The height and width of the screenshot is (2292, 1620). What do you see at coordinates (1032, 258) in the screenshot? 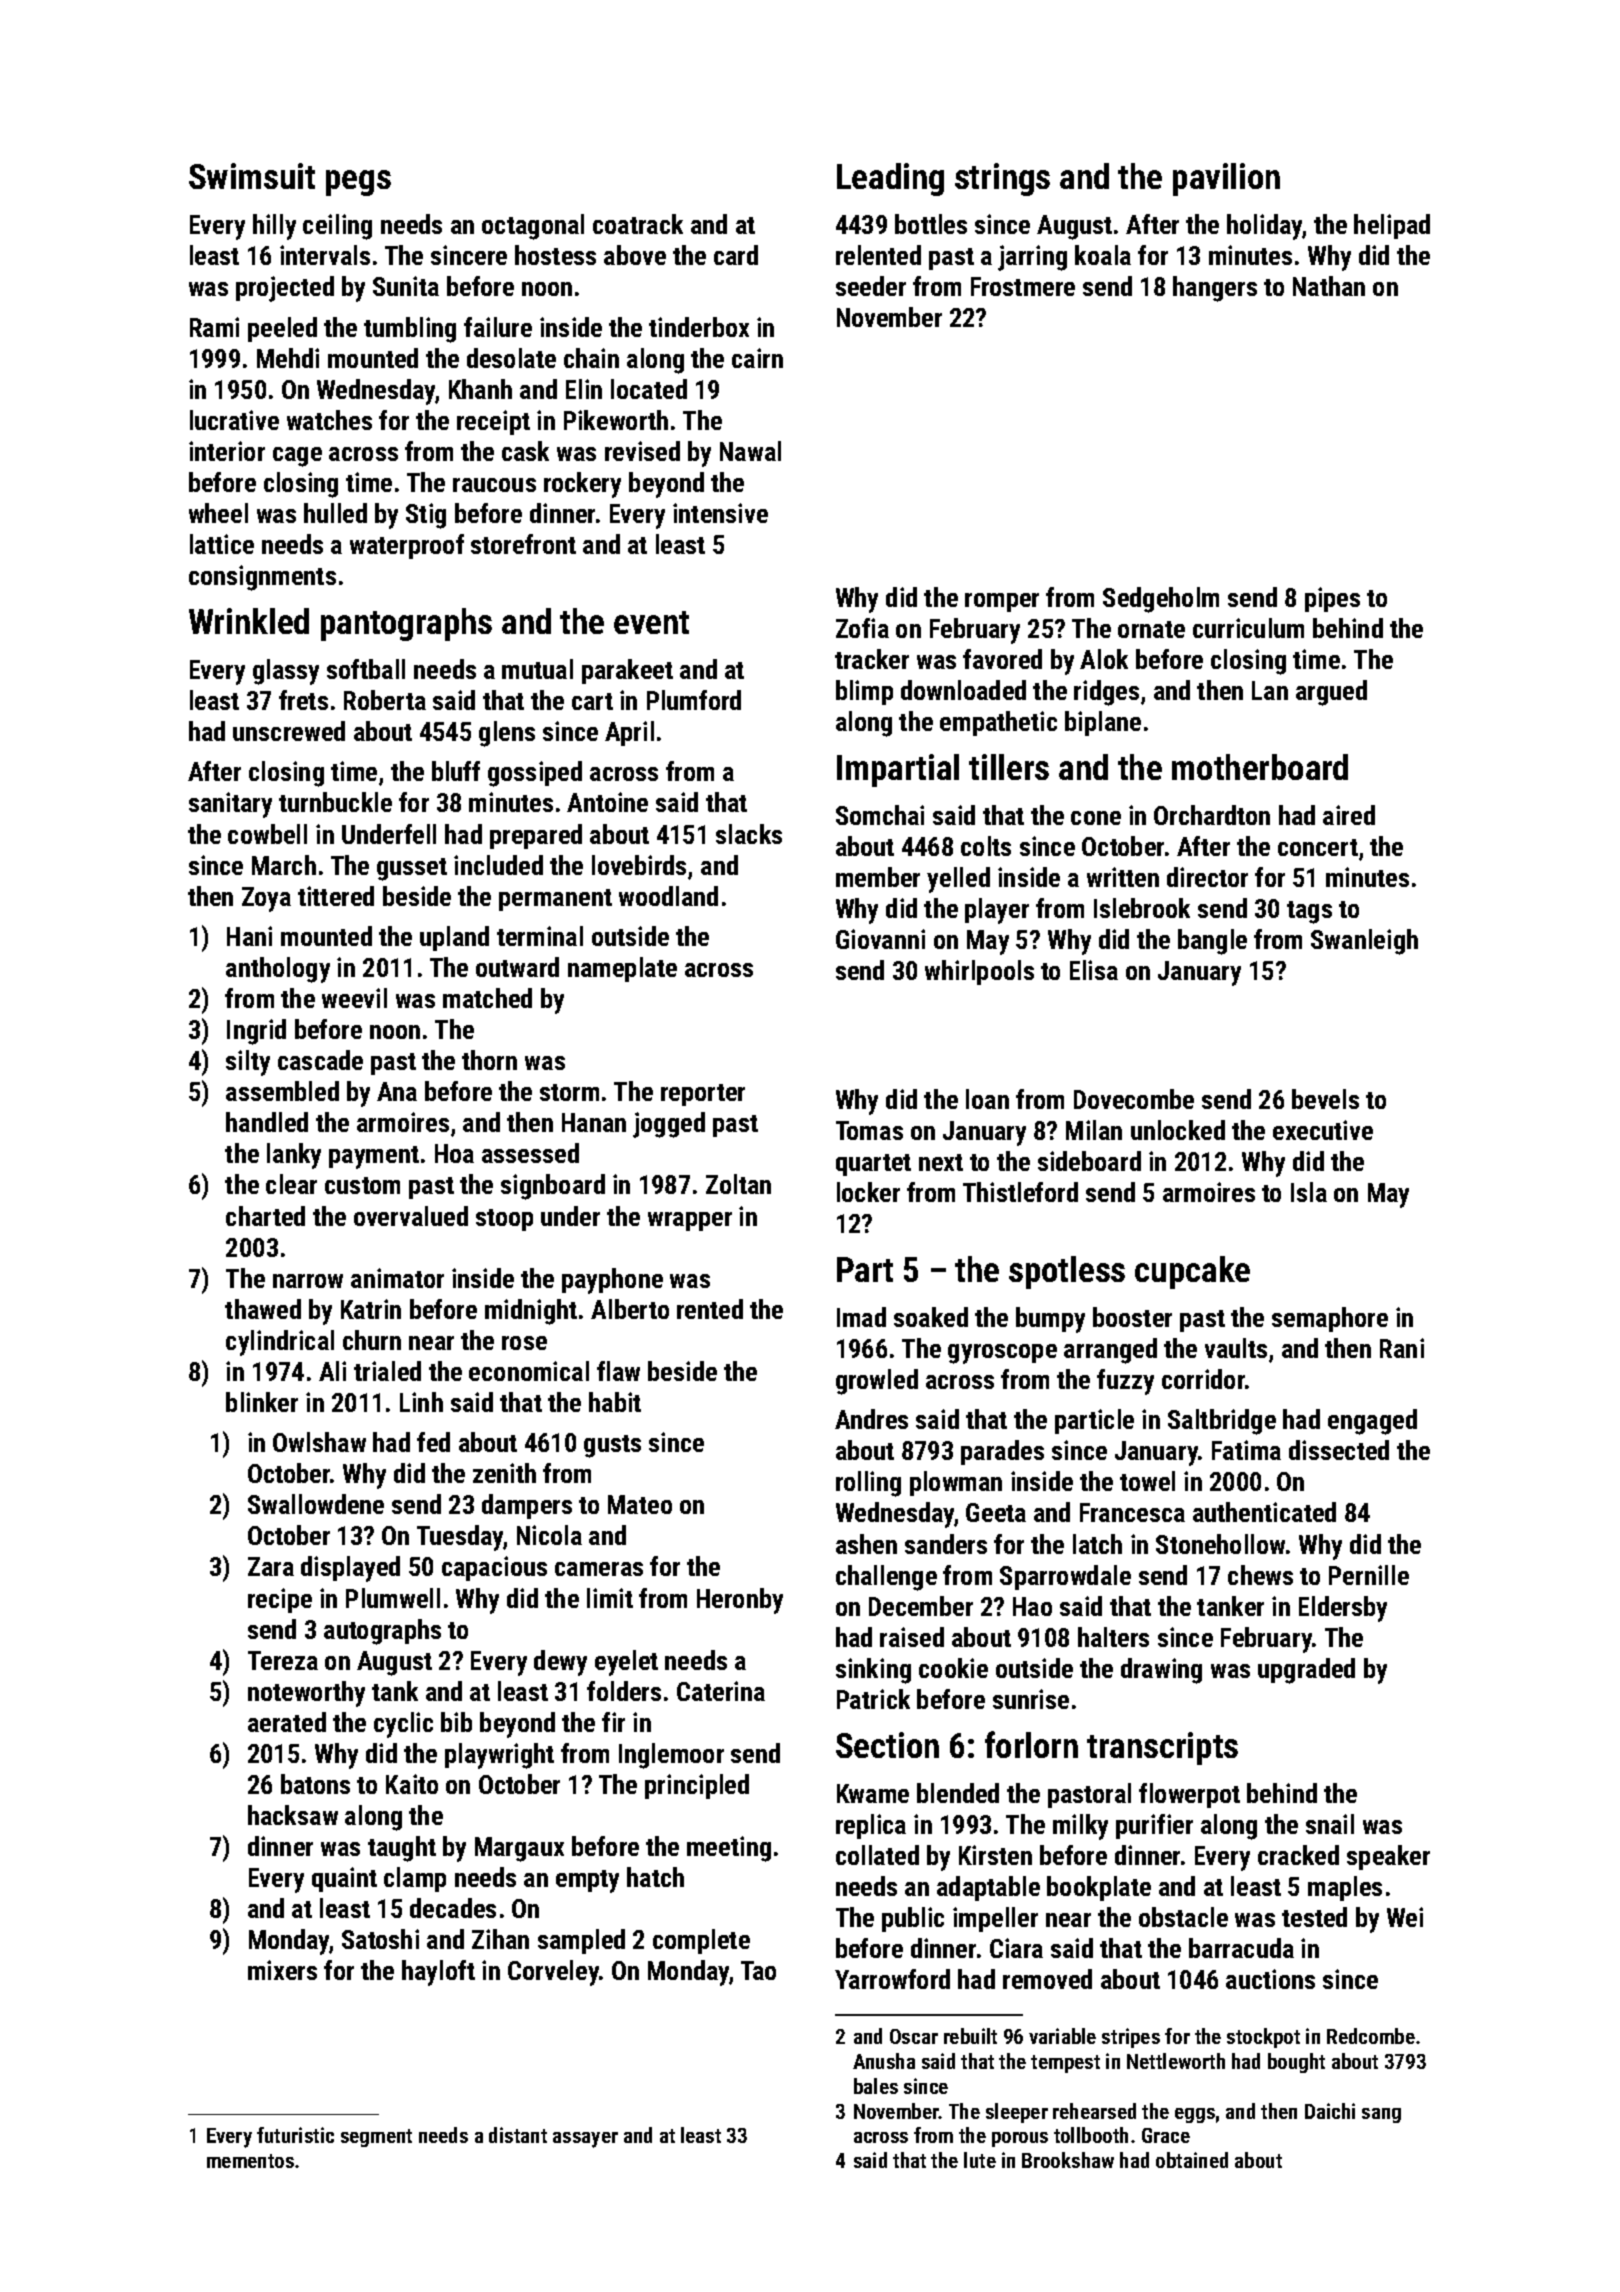
I see `jarring` at bounding box center [1032, 258].
